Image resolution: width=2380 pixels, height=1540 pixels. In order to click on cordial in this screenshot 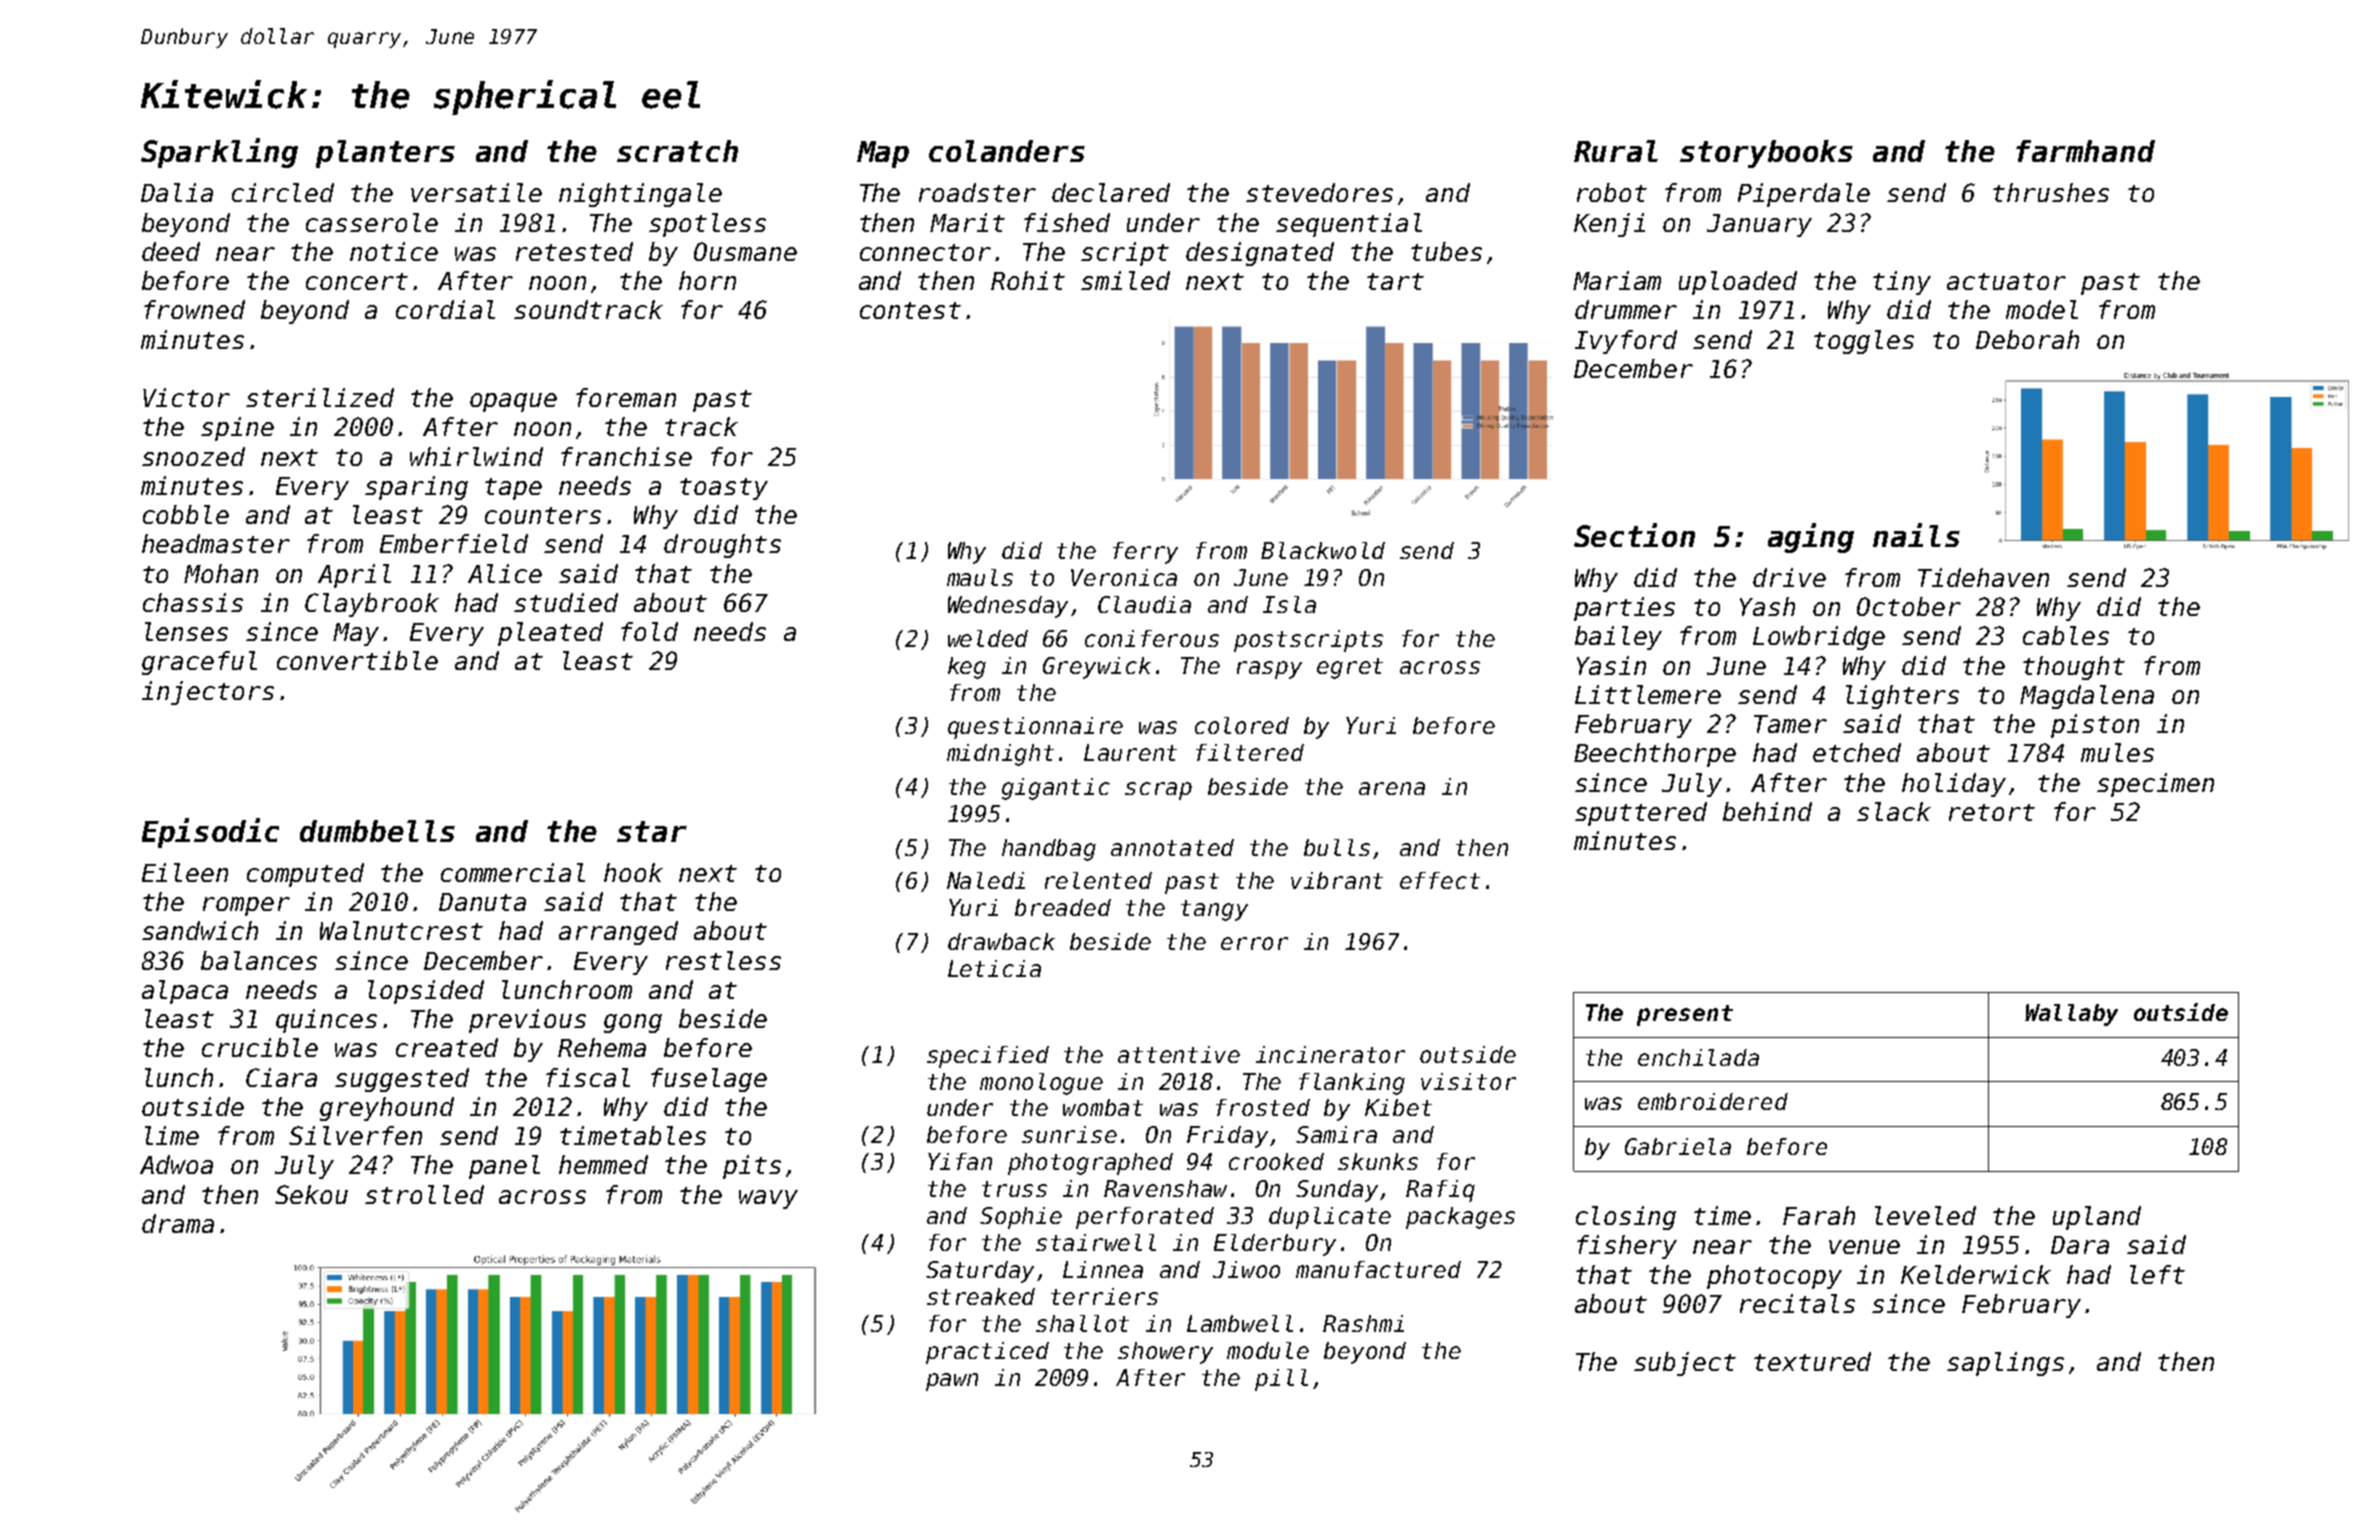, I will do `click(445, 309)`.
